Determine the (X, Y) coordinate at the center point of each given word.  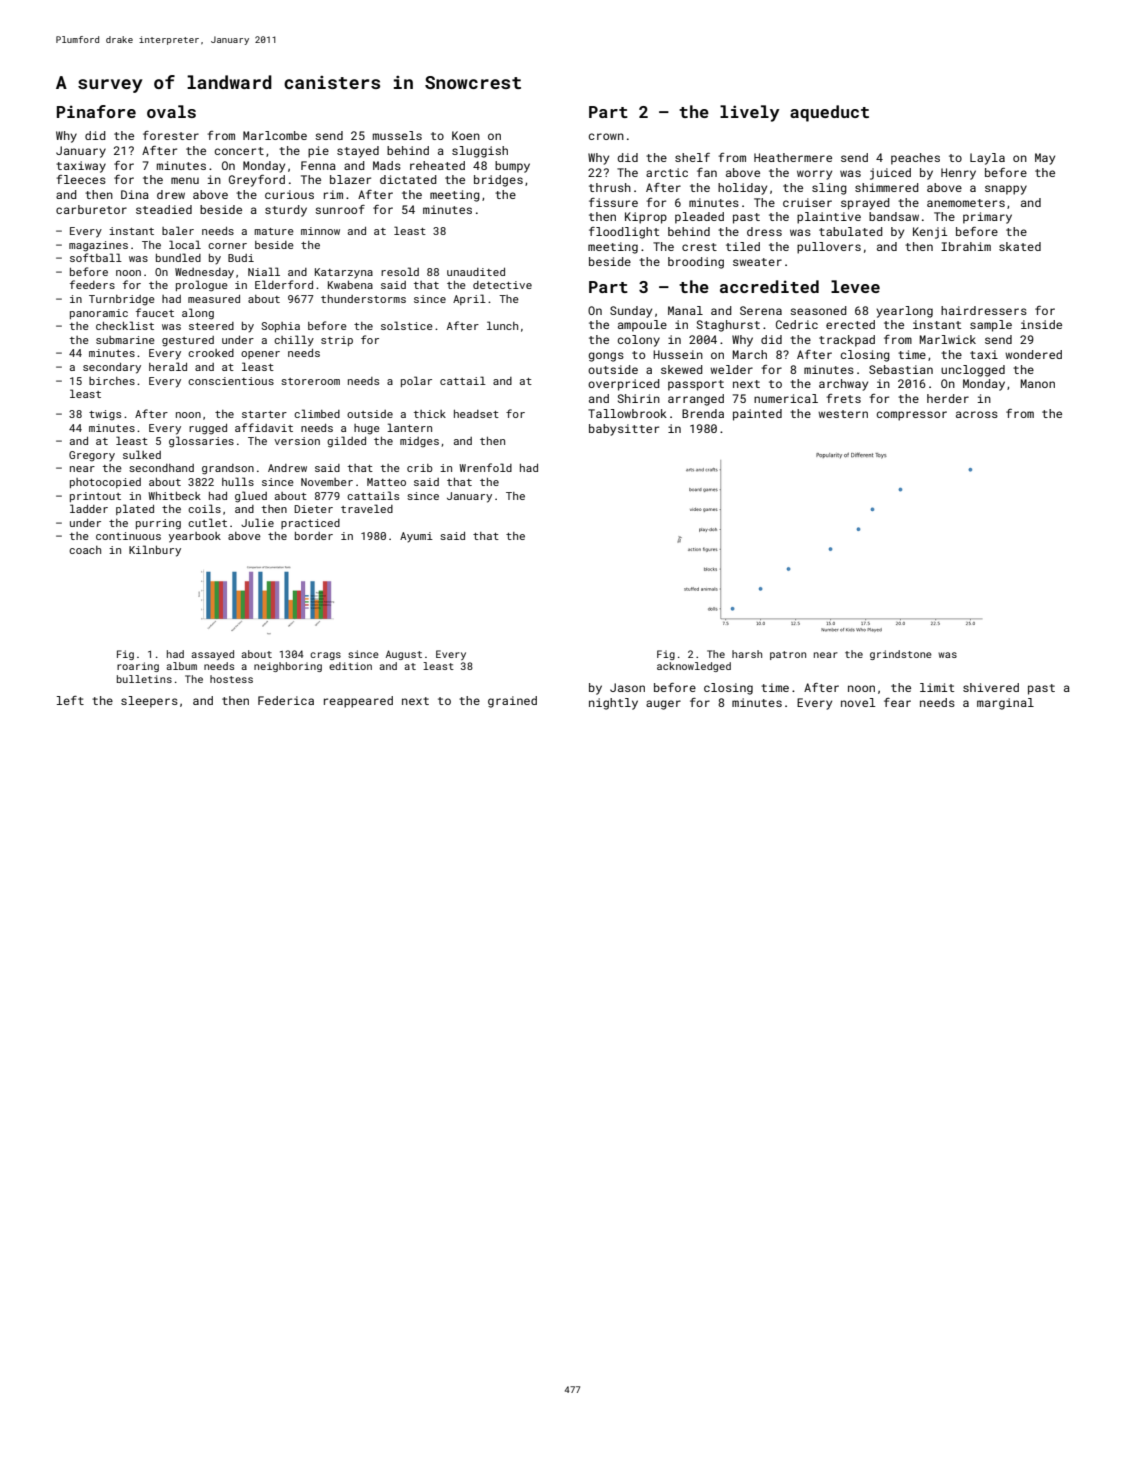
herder (948, 398)
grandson (228, 469)
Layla (987, 159)
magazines (98, 246)
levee (855, 286)
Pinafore (96, 111)
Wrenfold (485, 467)
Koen (466, 135)
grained (512, 702)
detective (502, 285)
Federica (286, 700)
